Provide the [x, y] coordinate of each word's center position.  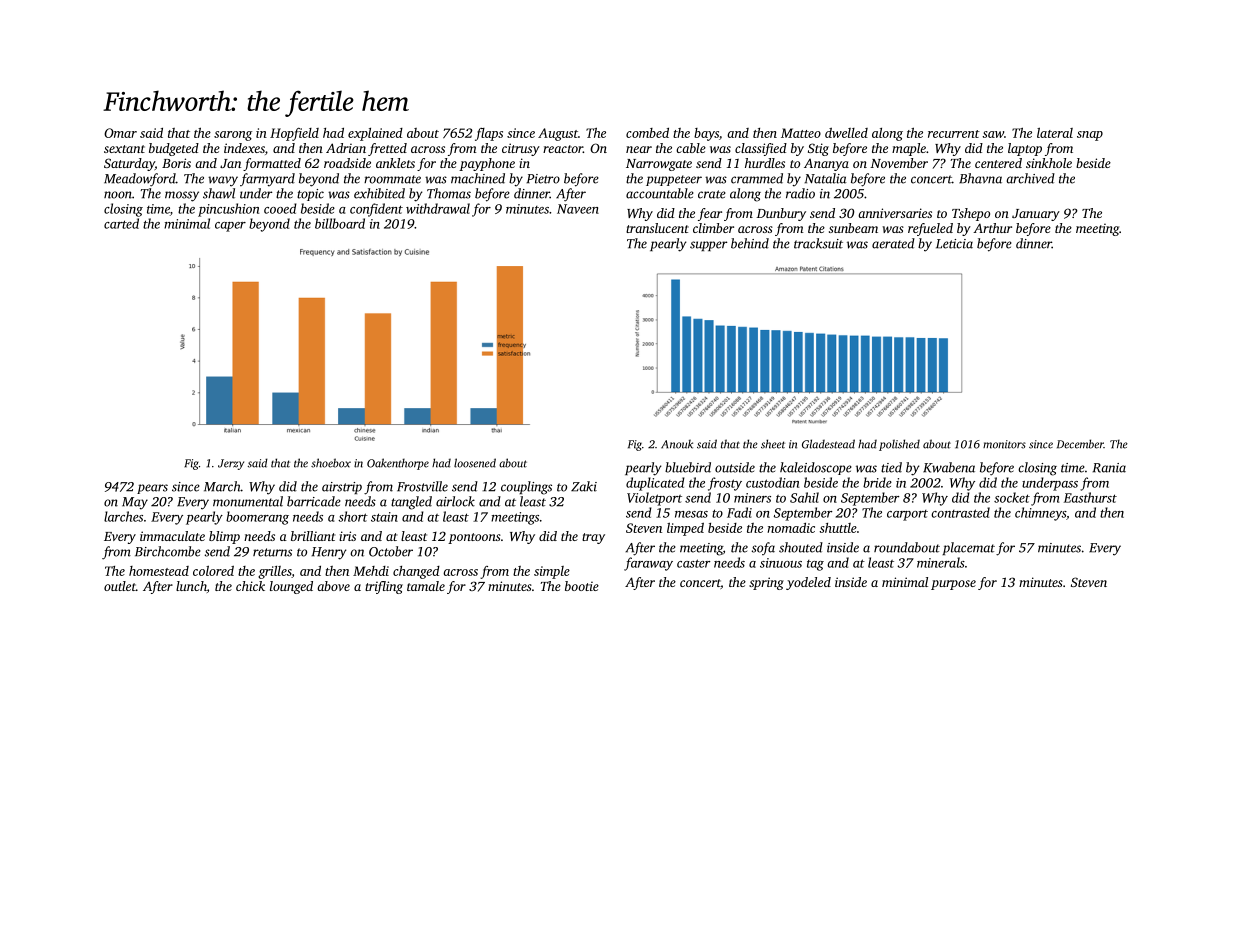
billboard [340, 223]
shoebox [331, 463]
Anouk [677, 444]
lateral [1055, 132]
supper [708, 246]
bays [706, 134]
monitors [1004, 444]
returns [272, 552]
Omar [120, 133]
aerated [893, 243]
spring [766, 583]
